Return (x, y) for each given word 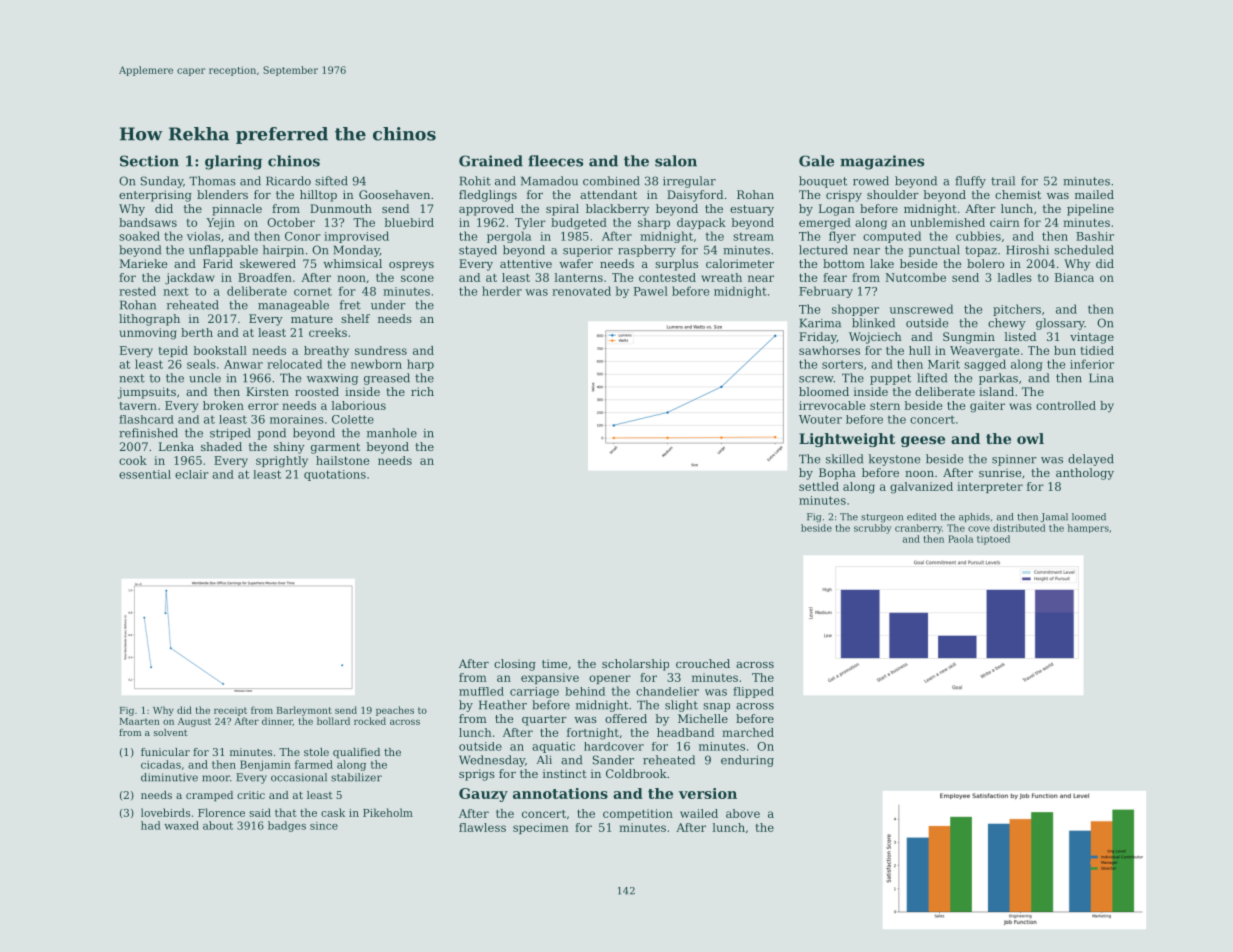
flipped (753, 692)
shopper (855, 310)
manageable (293, 306)
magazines (882, 162)
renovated (581, 291)
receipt (230, 711)
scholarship (635, 665)
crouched (703, 663)
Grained (491, 161)
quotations (335, 475)
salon (676, 161)
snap (716, 707)
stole (316, 752)
